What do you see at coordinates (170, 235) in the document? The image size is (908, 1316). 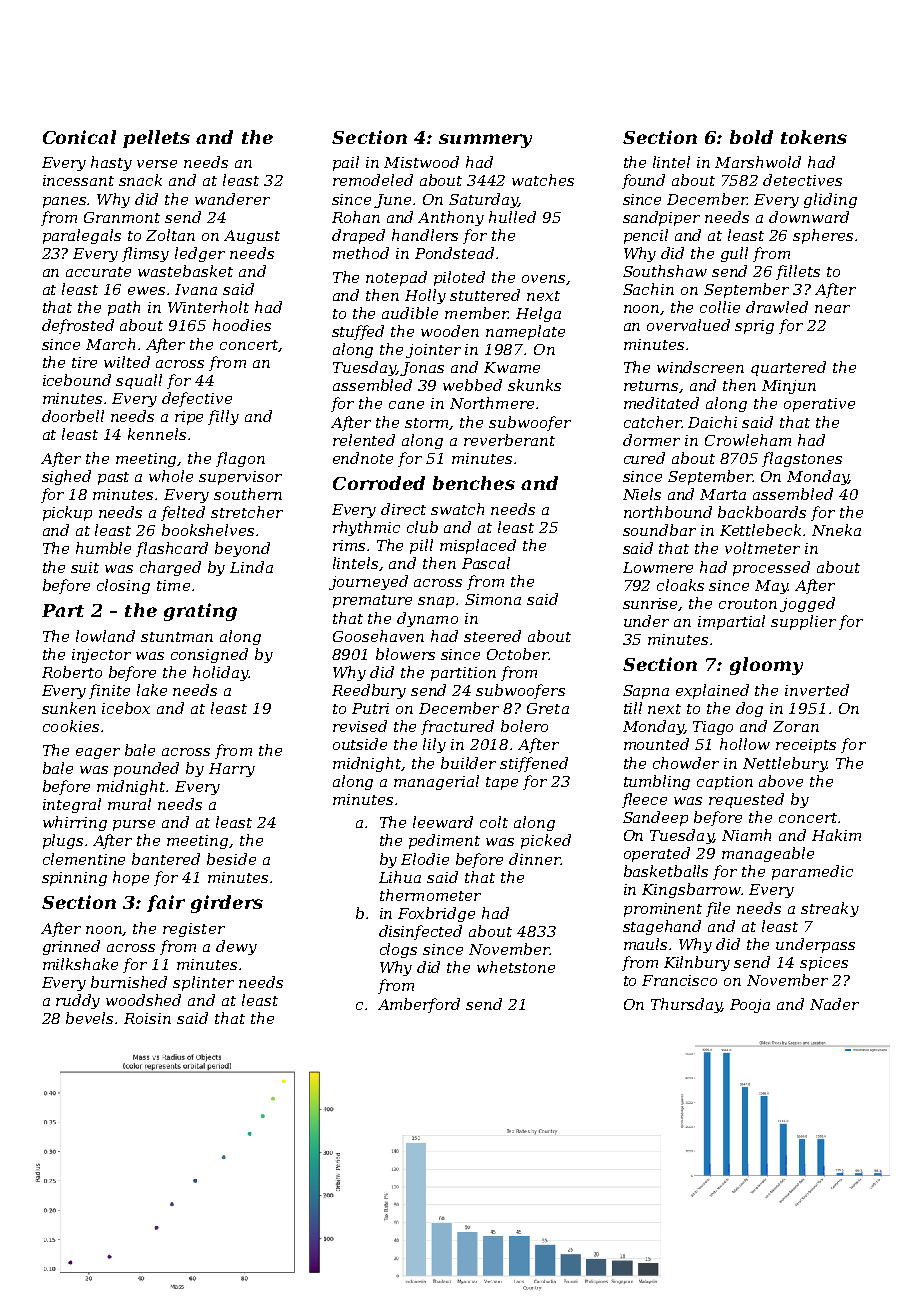 I see `Zoltan` at bounding box center [170, 235].
